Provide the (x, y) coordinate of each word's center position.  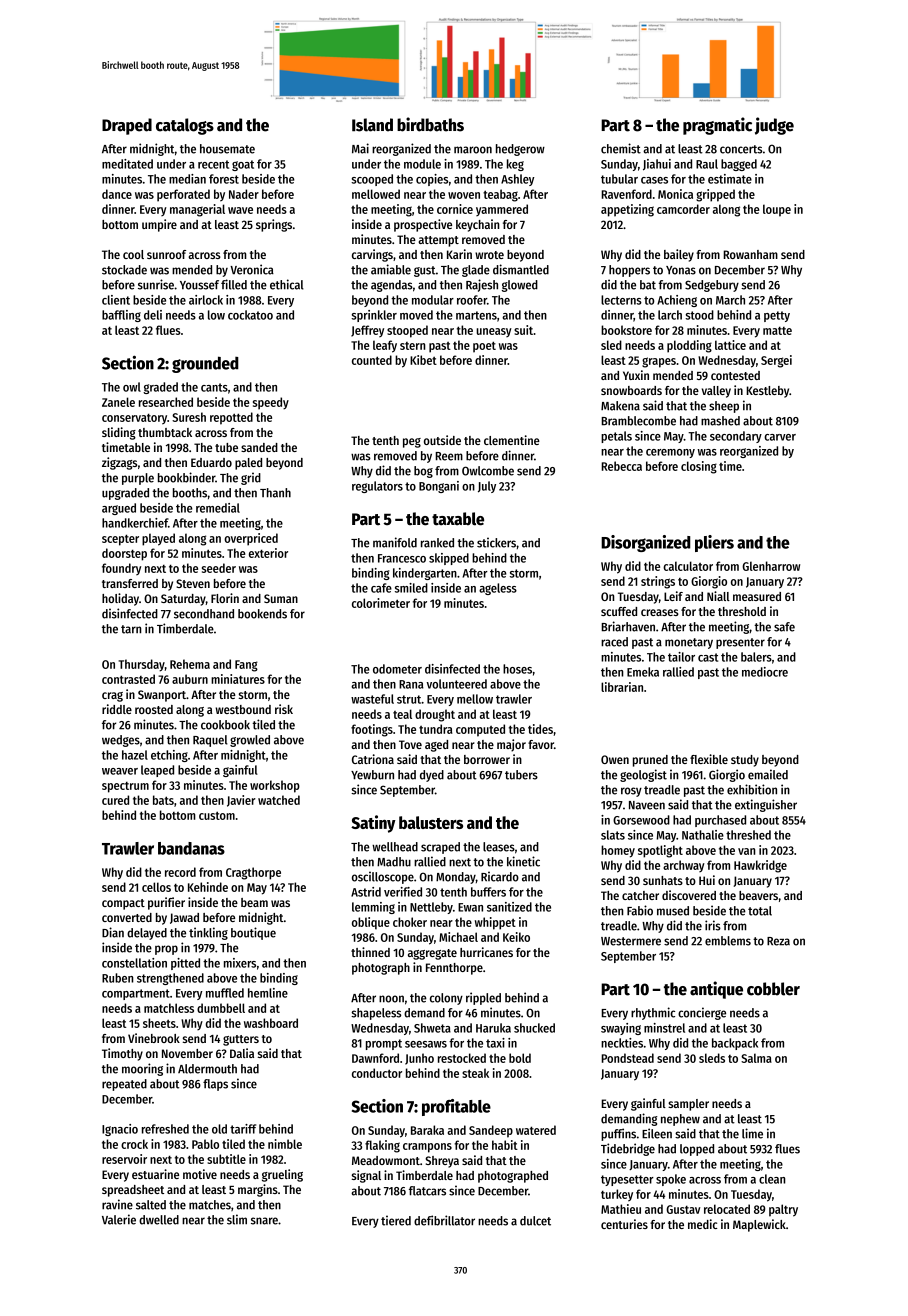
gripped (715, 195)
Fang (246, 666)
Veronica (252, 269)
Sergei (776, 361)
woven (464, 195)
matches (210, 1205)
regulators (377, 487)
